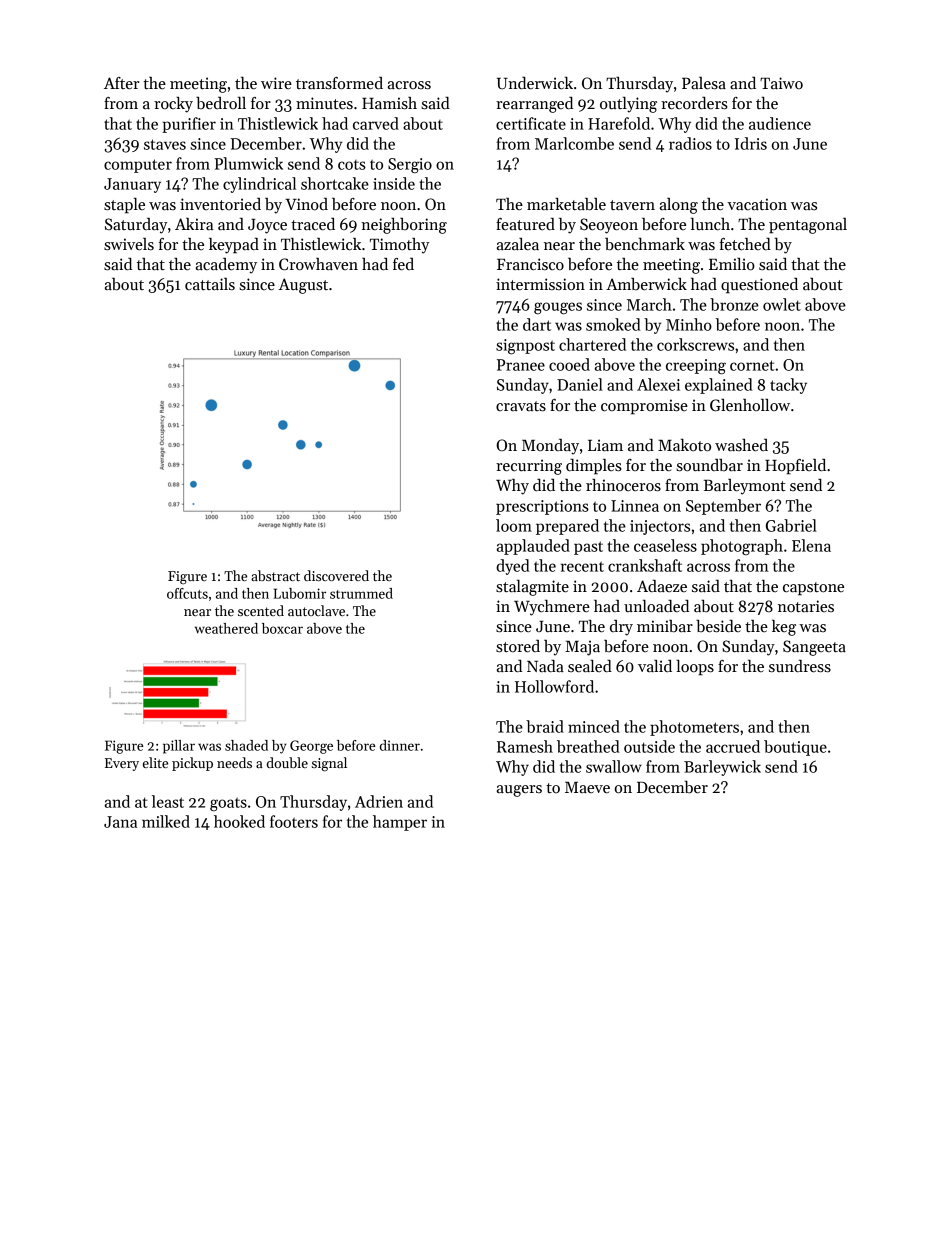 Image resolution: width=952 pixels, height=1233 pixels. I want to click on Maeve, so click(587, 787).
